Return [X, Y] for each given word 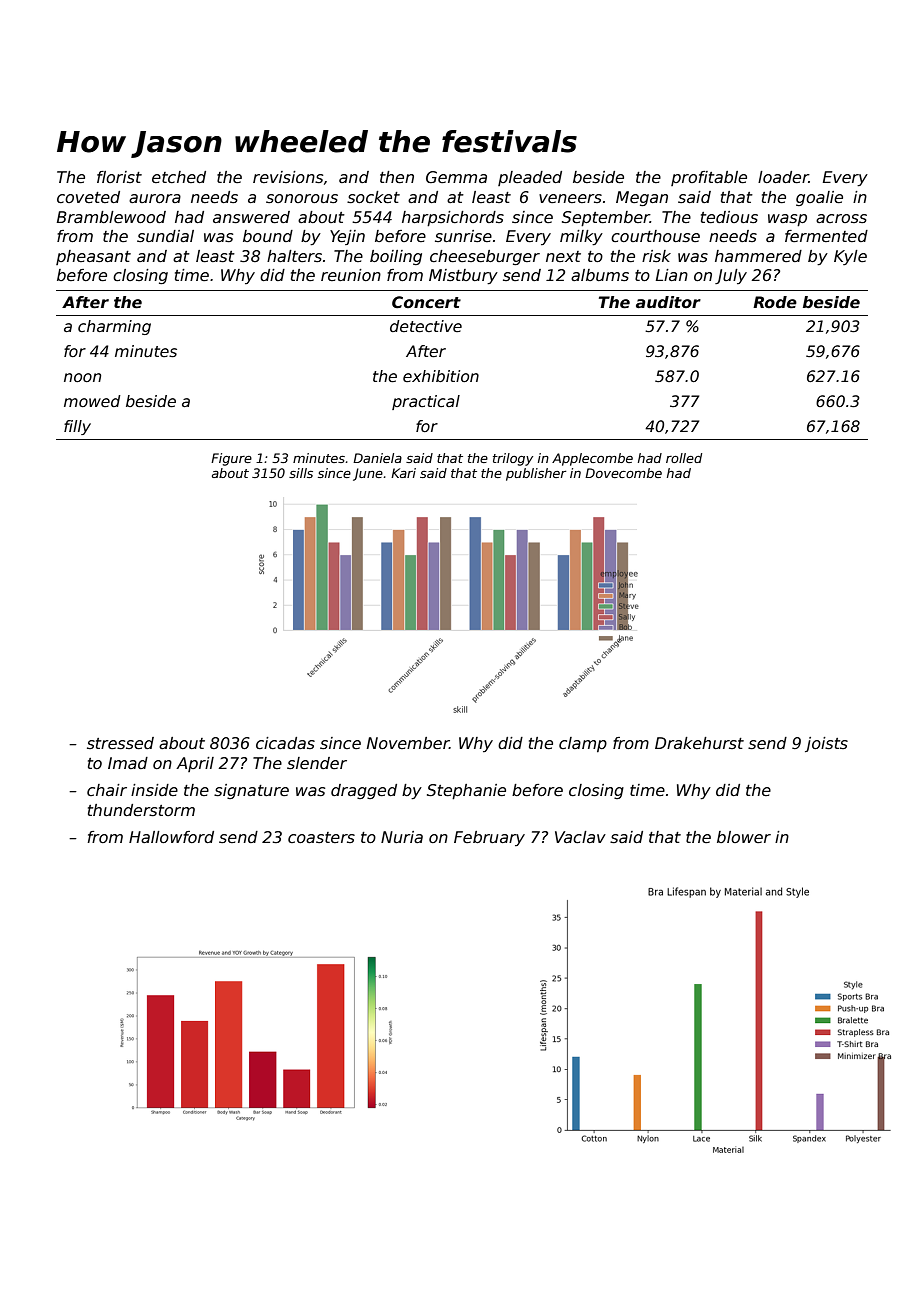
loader [783, 177]
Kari [403, 473]
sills [301, 473]
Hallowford [171, 837]
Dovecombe [623, 473]
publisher [536, 474]
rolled [684, 458]
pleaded [530, 178]
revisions [288, 177]
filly [77, 427]
